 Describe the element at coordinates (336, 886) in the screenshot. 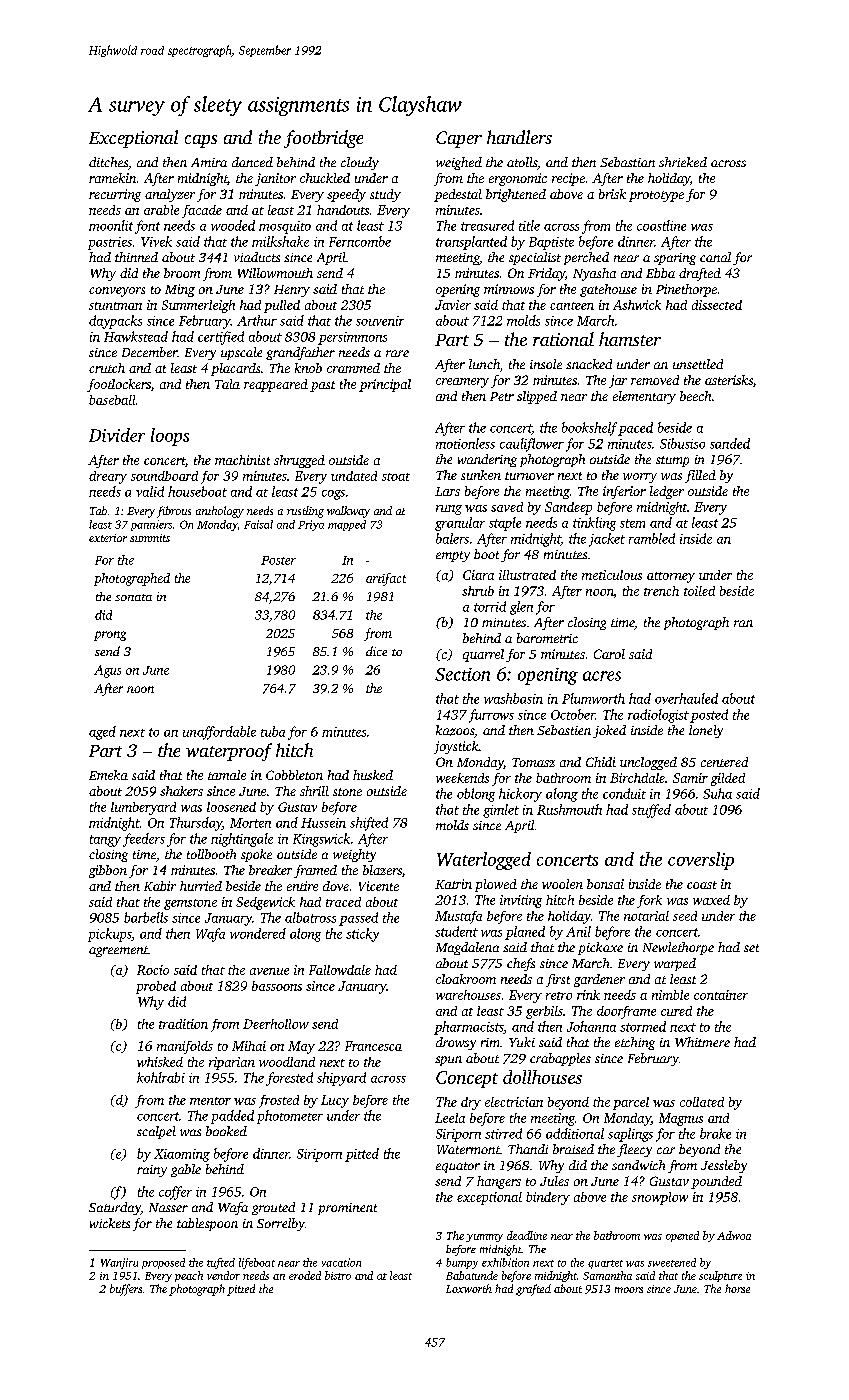

I see `dove` at that location.
